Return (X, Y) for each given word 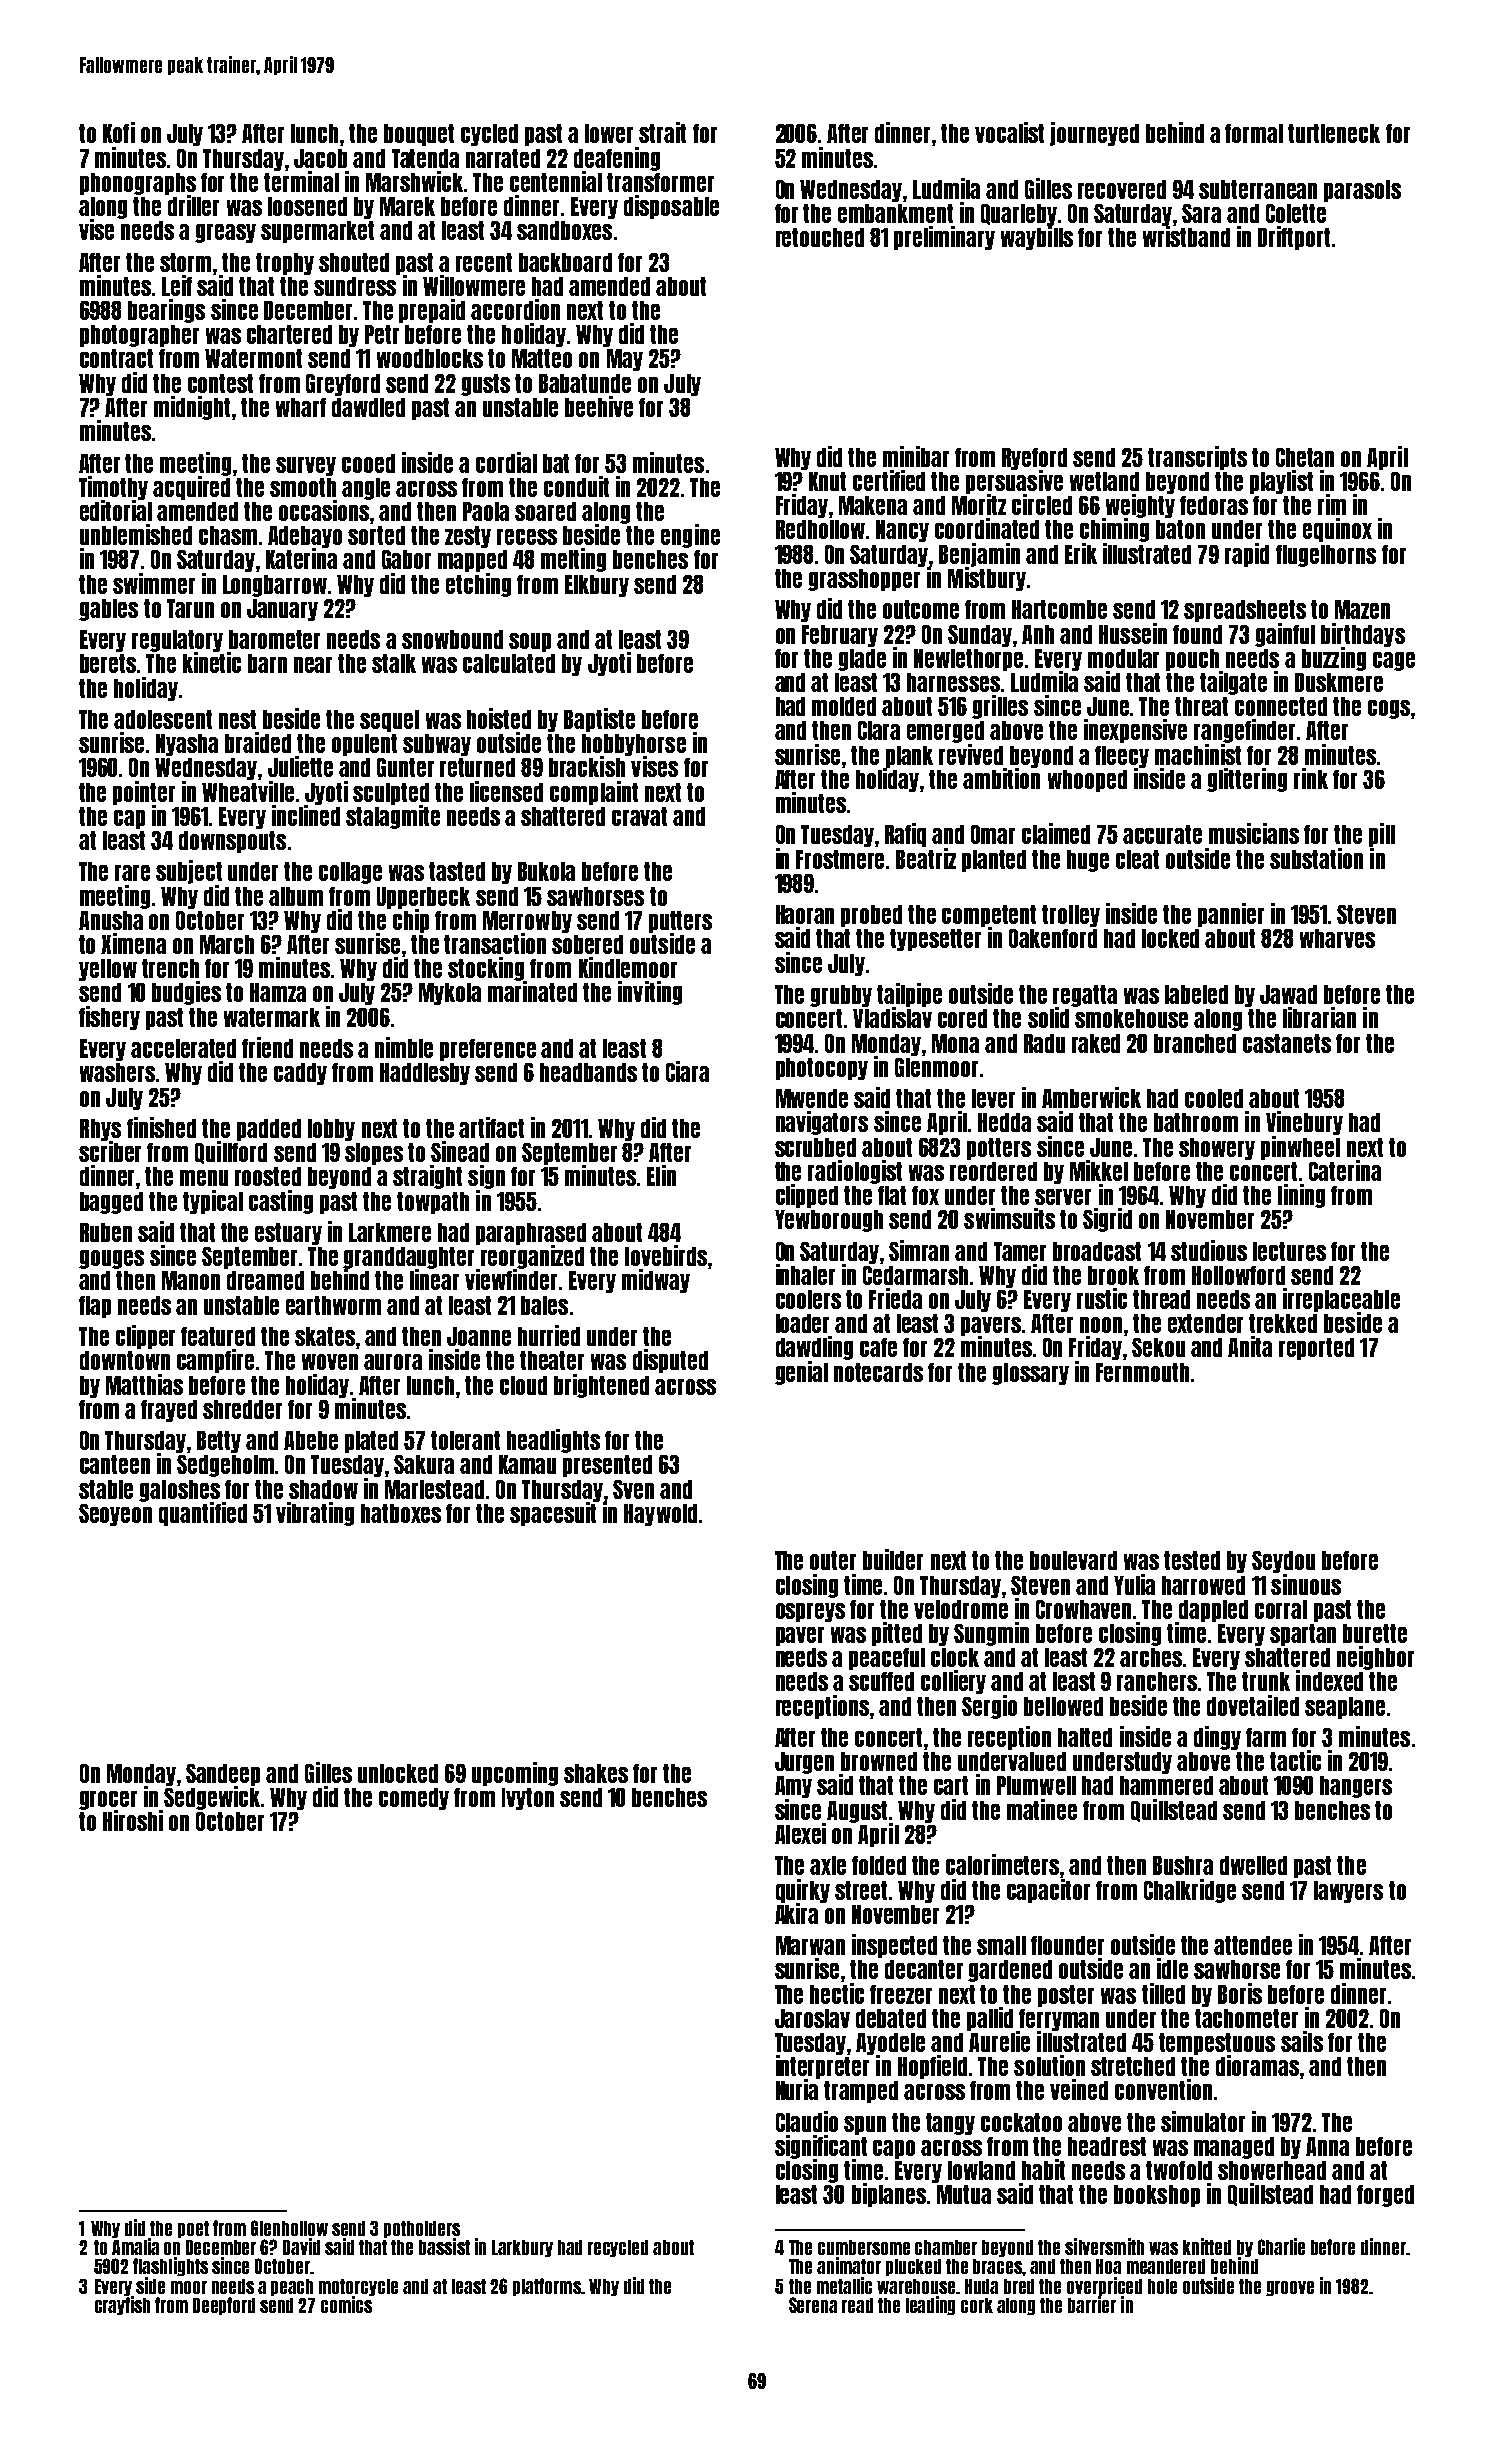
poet (193, 2229)
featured (218, 1336)
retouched (820, 237)
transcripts (1197, 458)
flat (892, 1195)
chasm (228, 535)
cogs (1389, 709)
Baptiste (599, 720)
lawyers (1348, 1892)
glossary (1030, 1374)
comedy (414, 1799)
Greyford (343, 385)
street (861, 1890)
